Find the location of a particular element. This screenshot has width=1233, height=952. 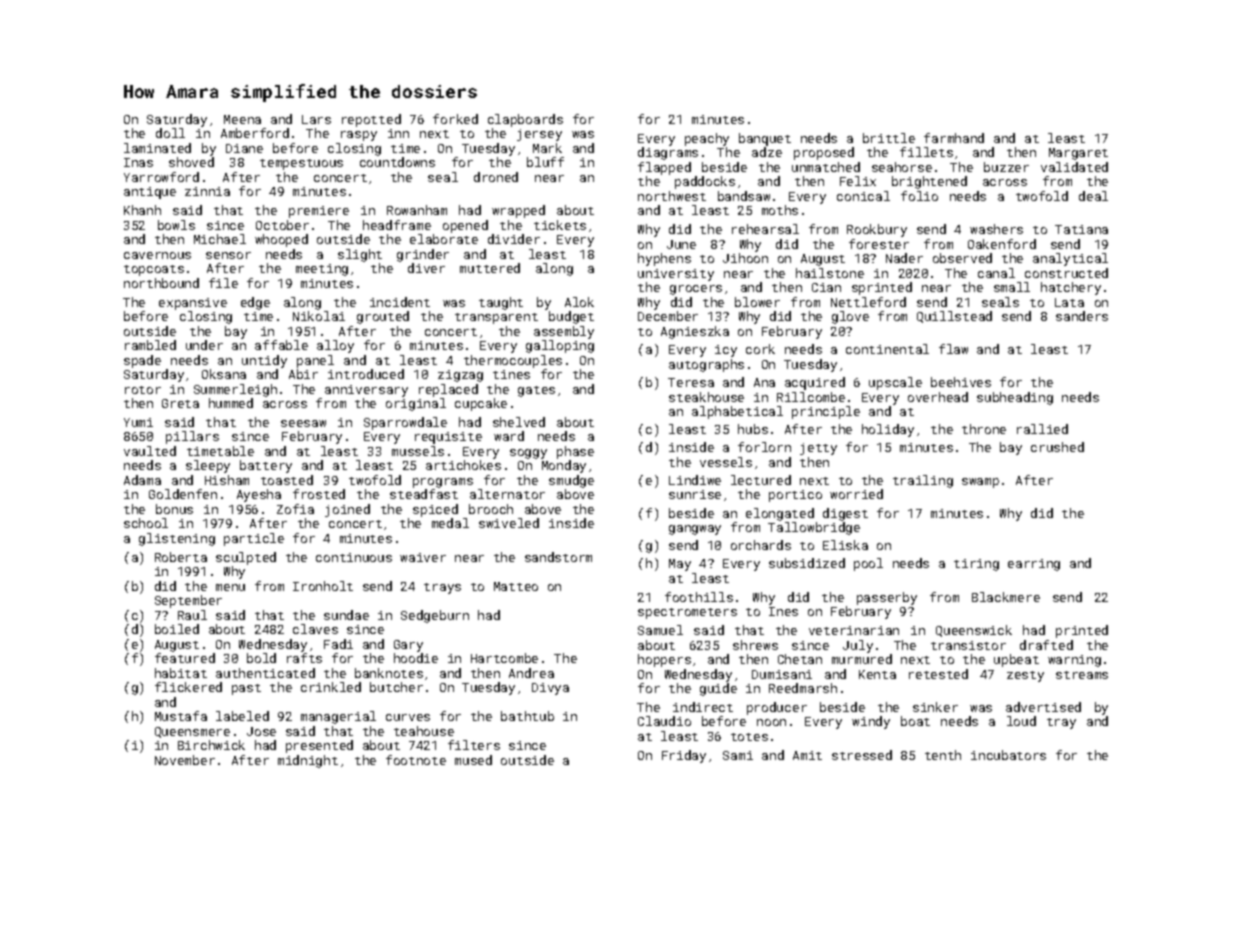

flaw is located at coordinates (953, 349).
